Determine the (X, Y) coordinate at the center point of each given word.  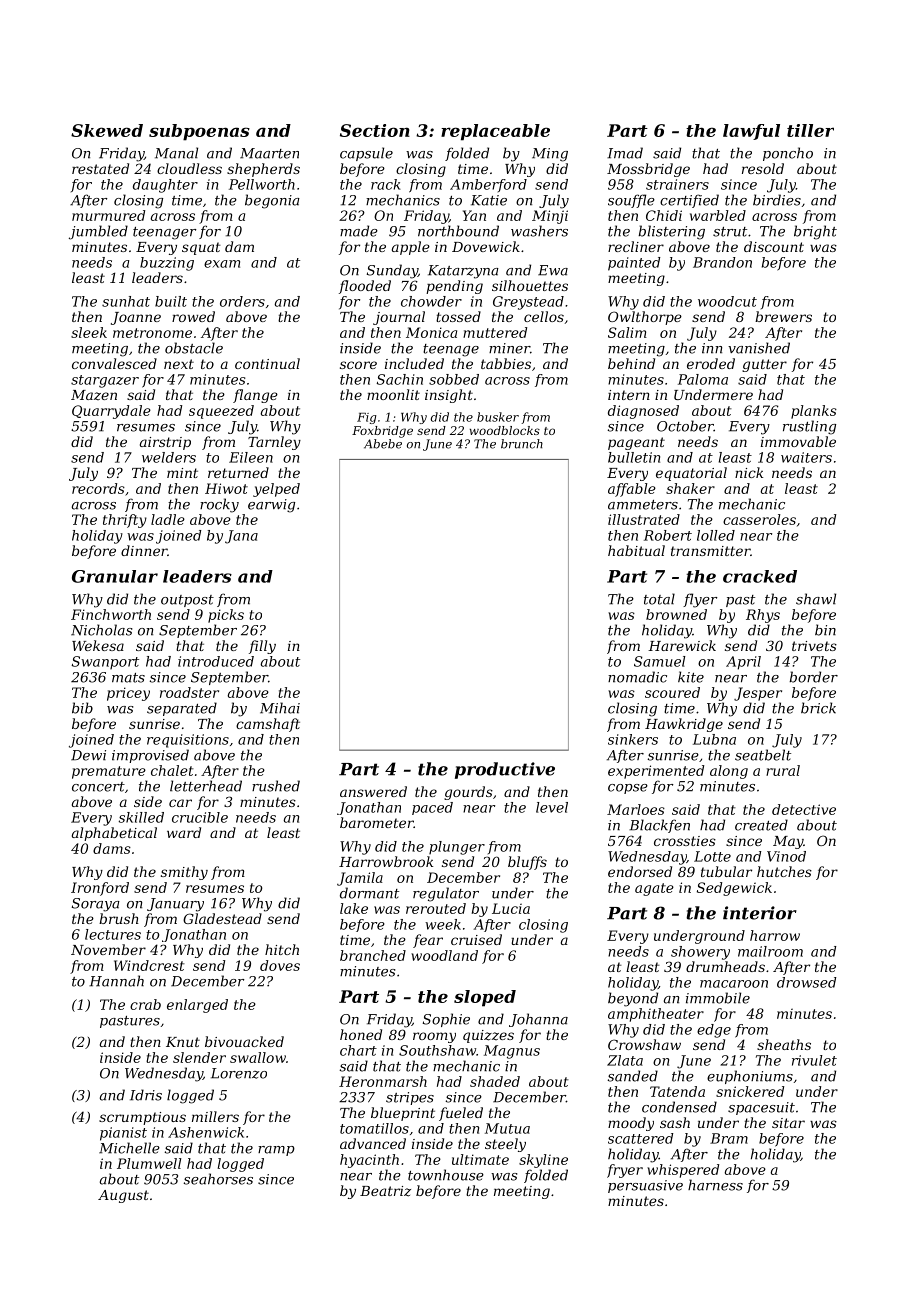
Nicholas (101, 630)
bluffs (527, 863)
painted (634, 264)
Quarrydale (111, 412)
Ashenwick (206, 1132)
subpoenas (199, 132)
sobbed (454, 379)
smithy (184, 873)
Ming (550, 155)
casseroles (759, 519)
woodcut (727, 301)
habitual (636, 550)
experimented (656, 772)
